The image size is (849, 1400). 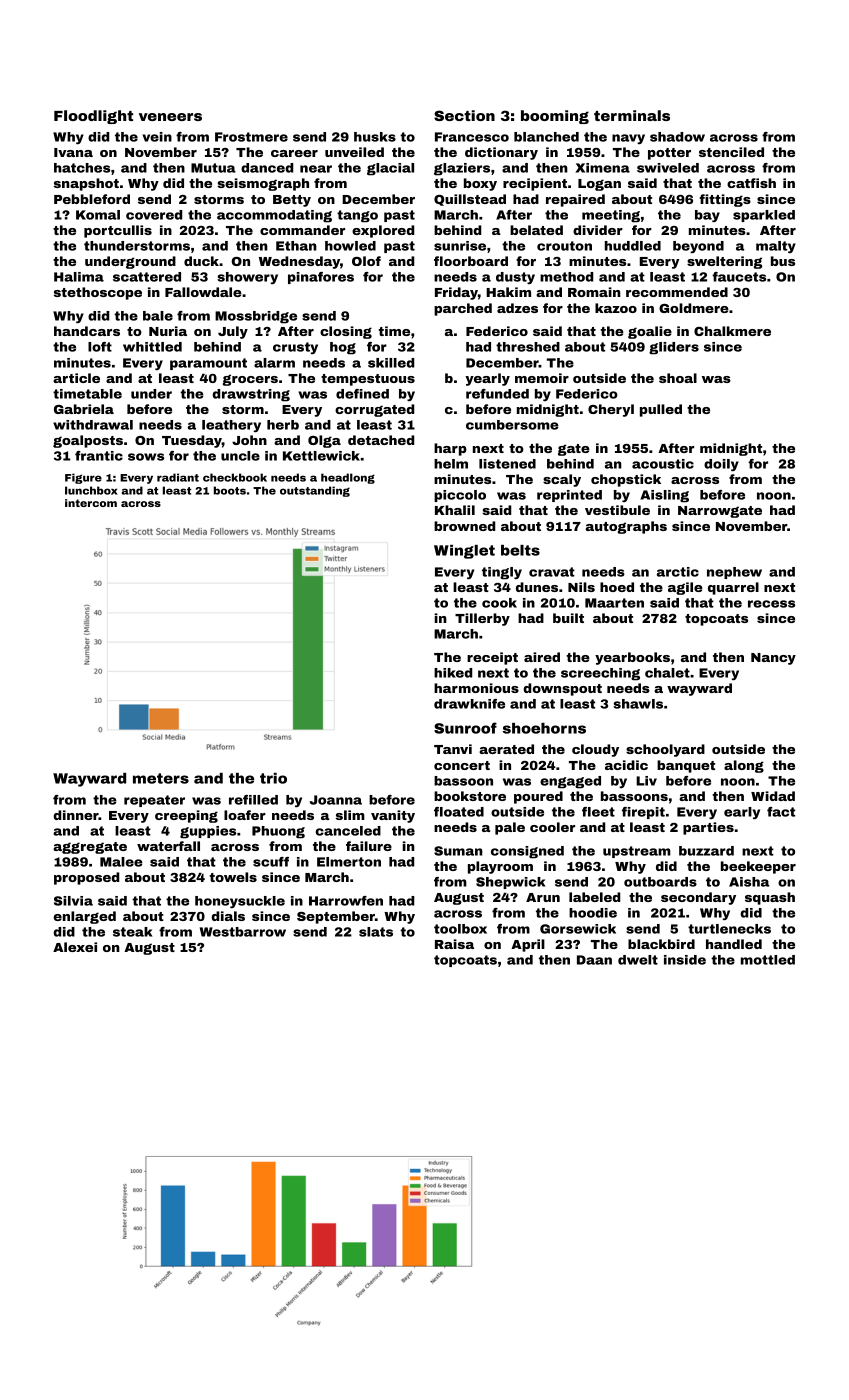 What do you see at coordinates (84, 409) in the image?
I see `Gabriela` at bounding box center [84, 409].
